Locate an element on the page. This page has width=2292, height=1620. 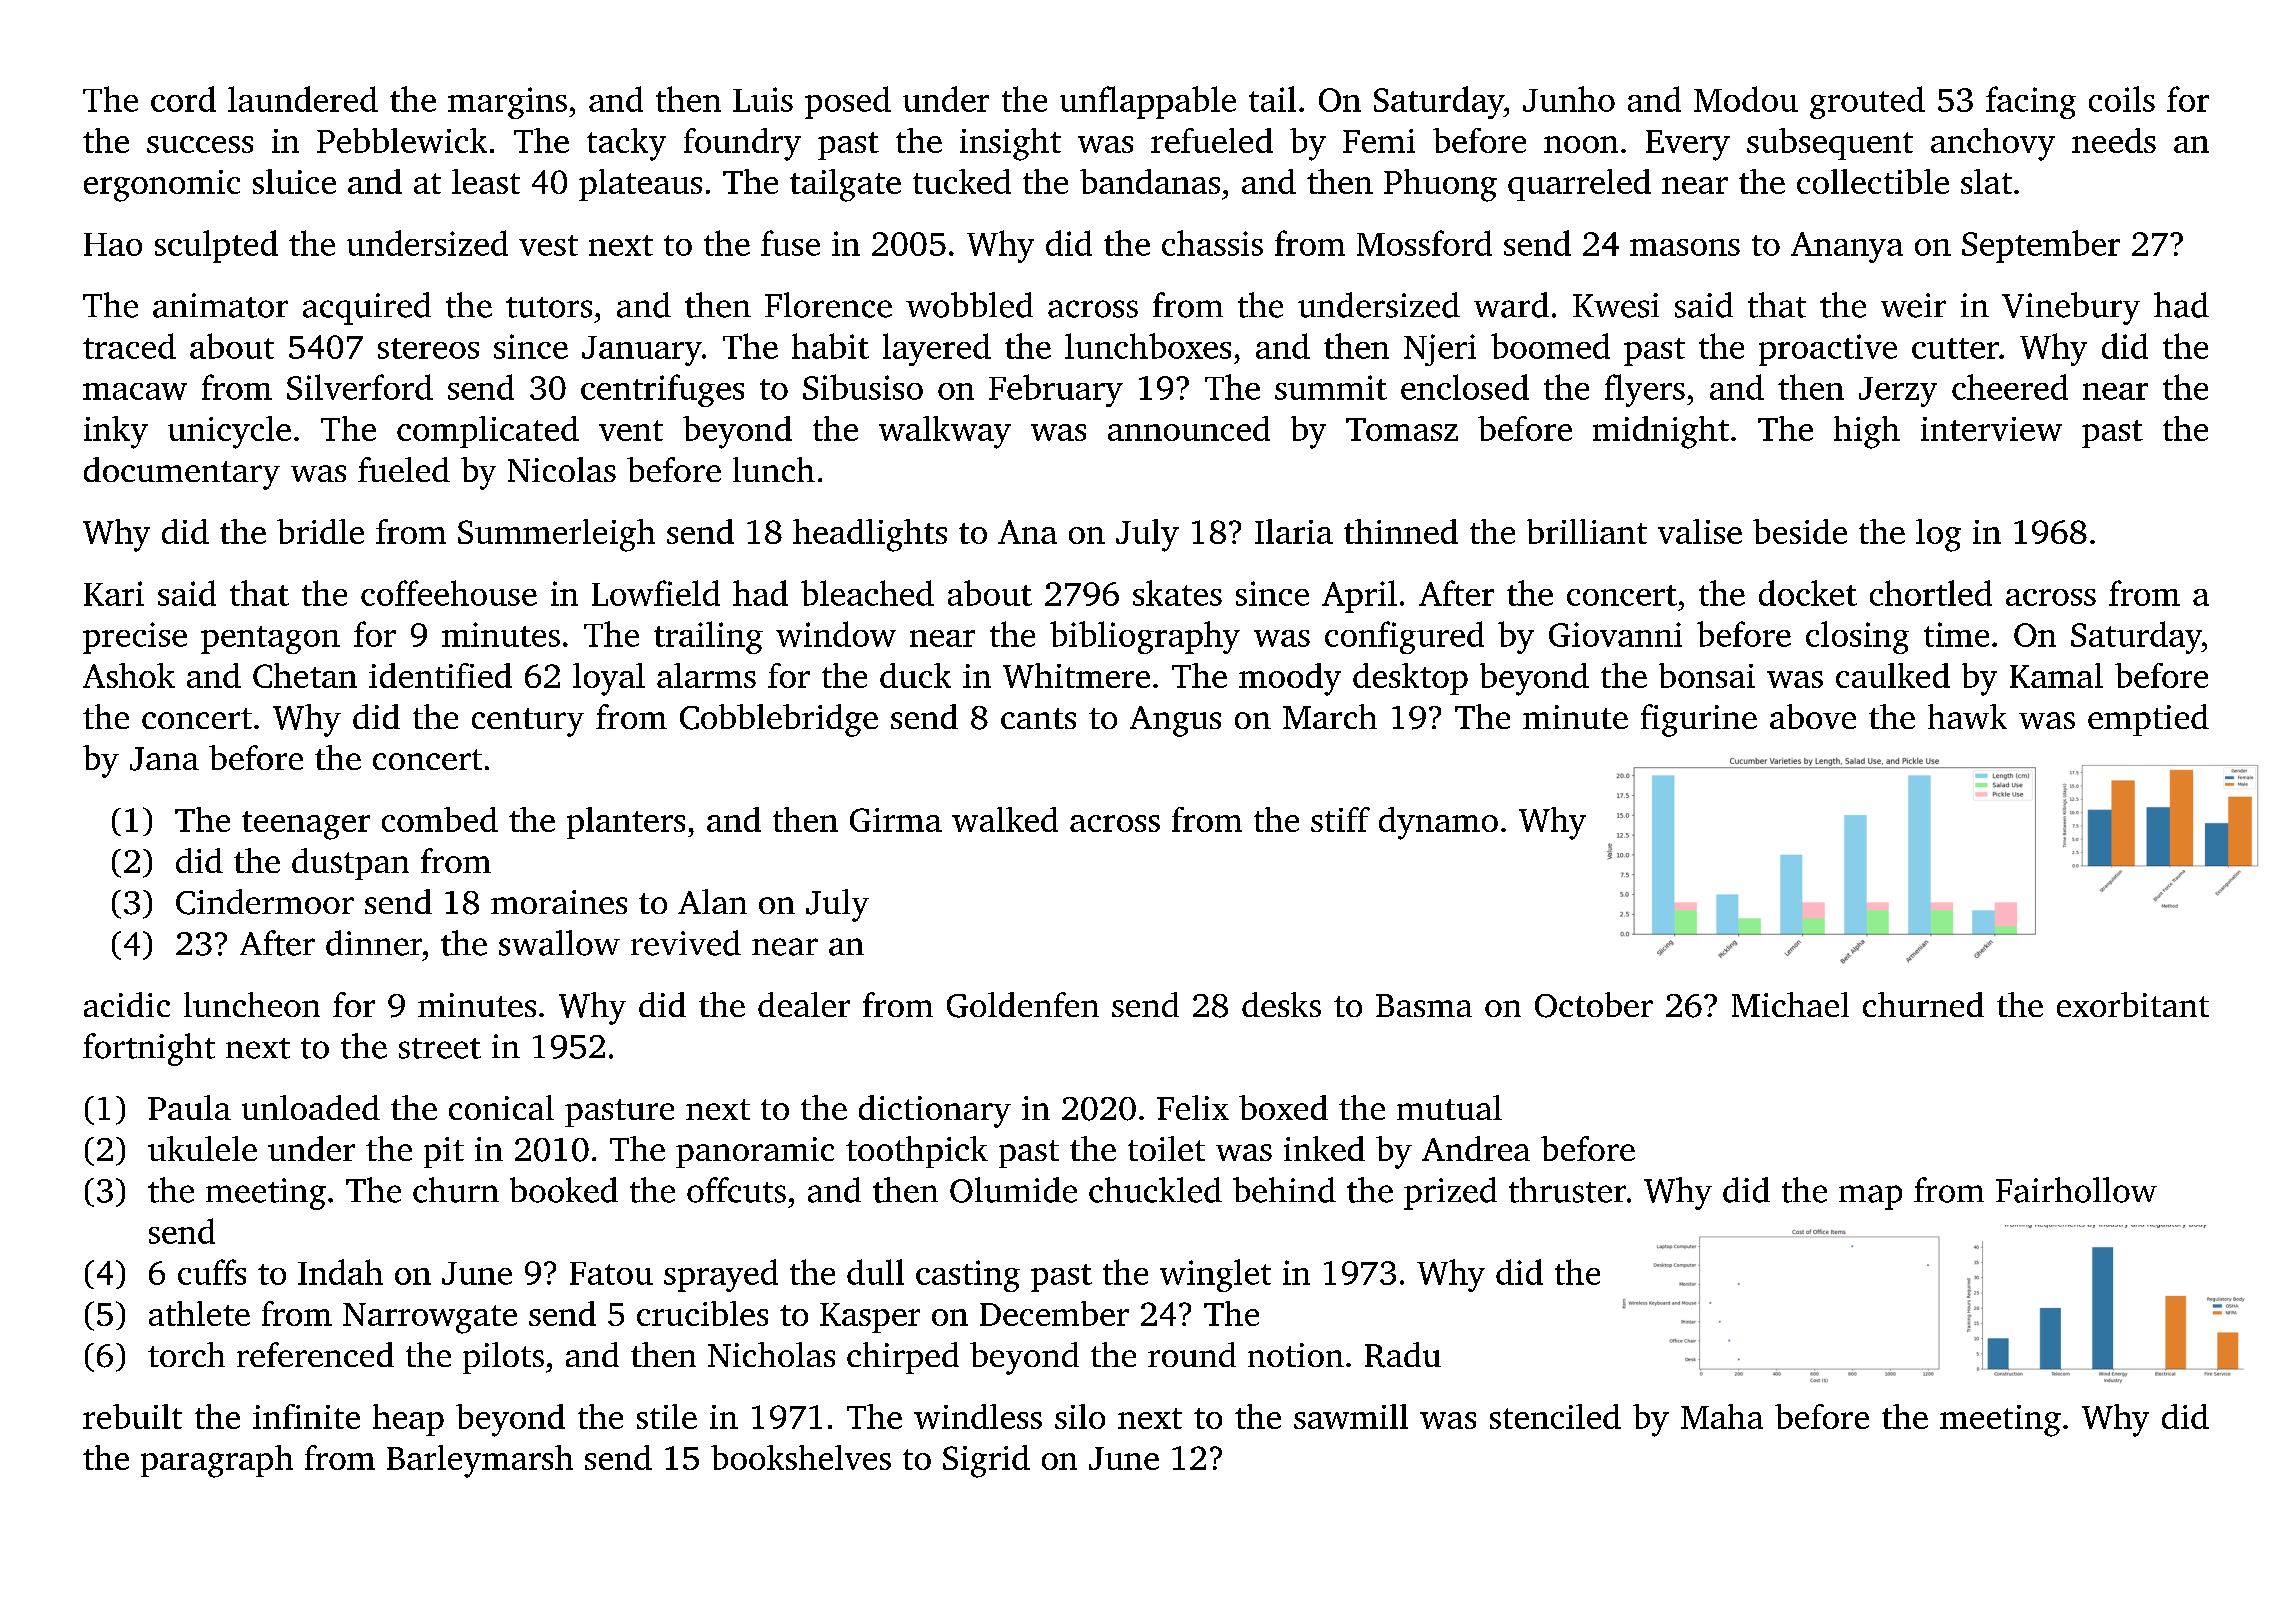
unflappable is located at coordinates (1148, 102).
